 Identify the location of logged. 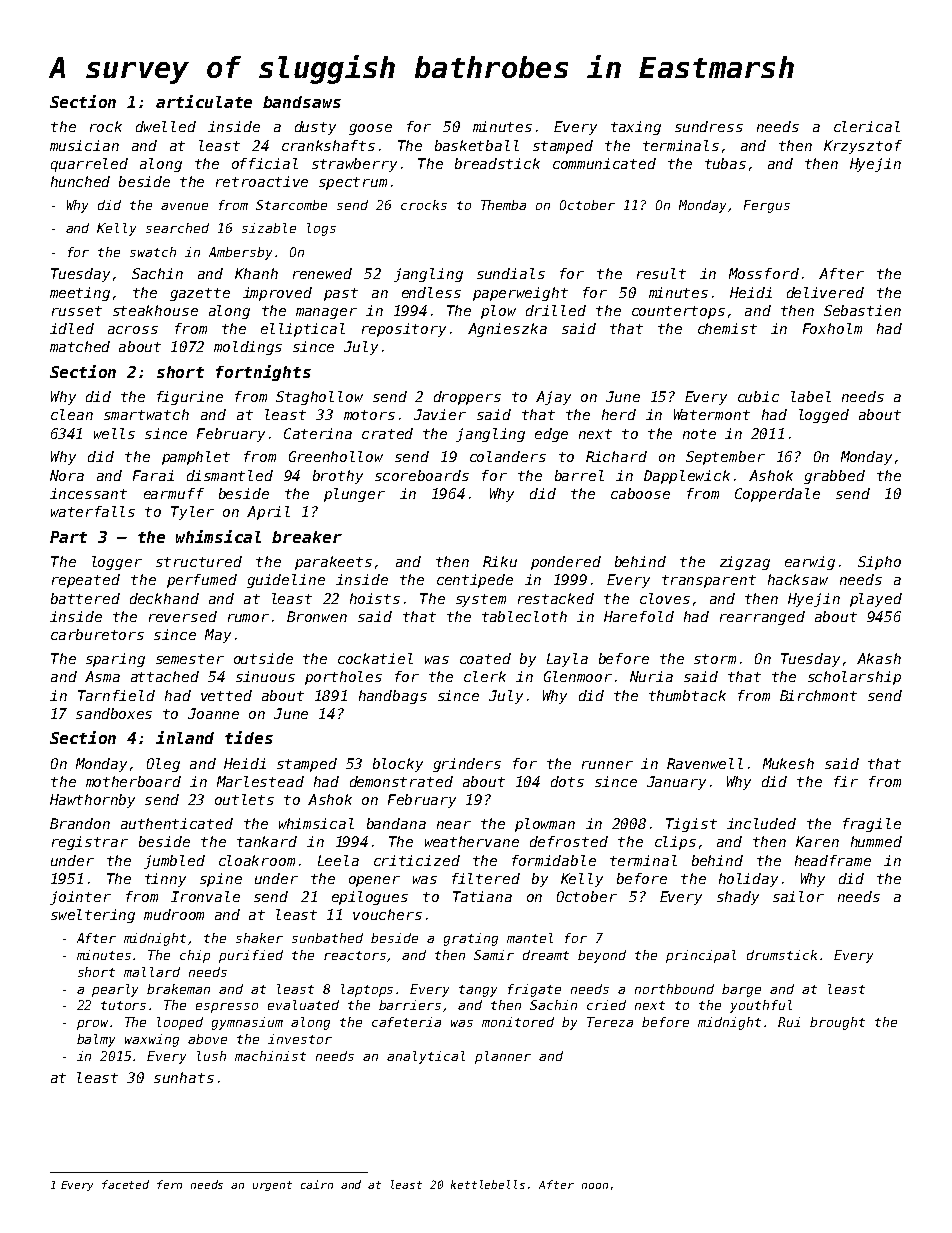
(824, 416).
